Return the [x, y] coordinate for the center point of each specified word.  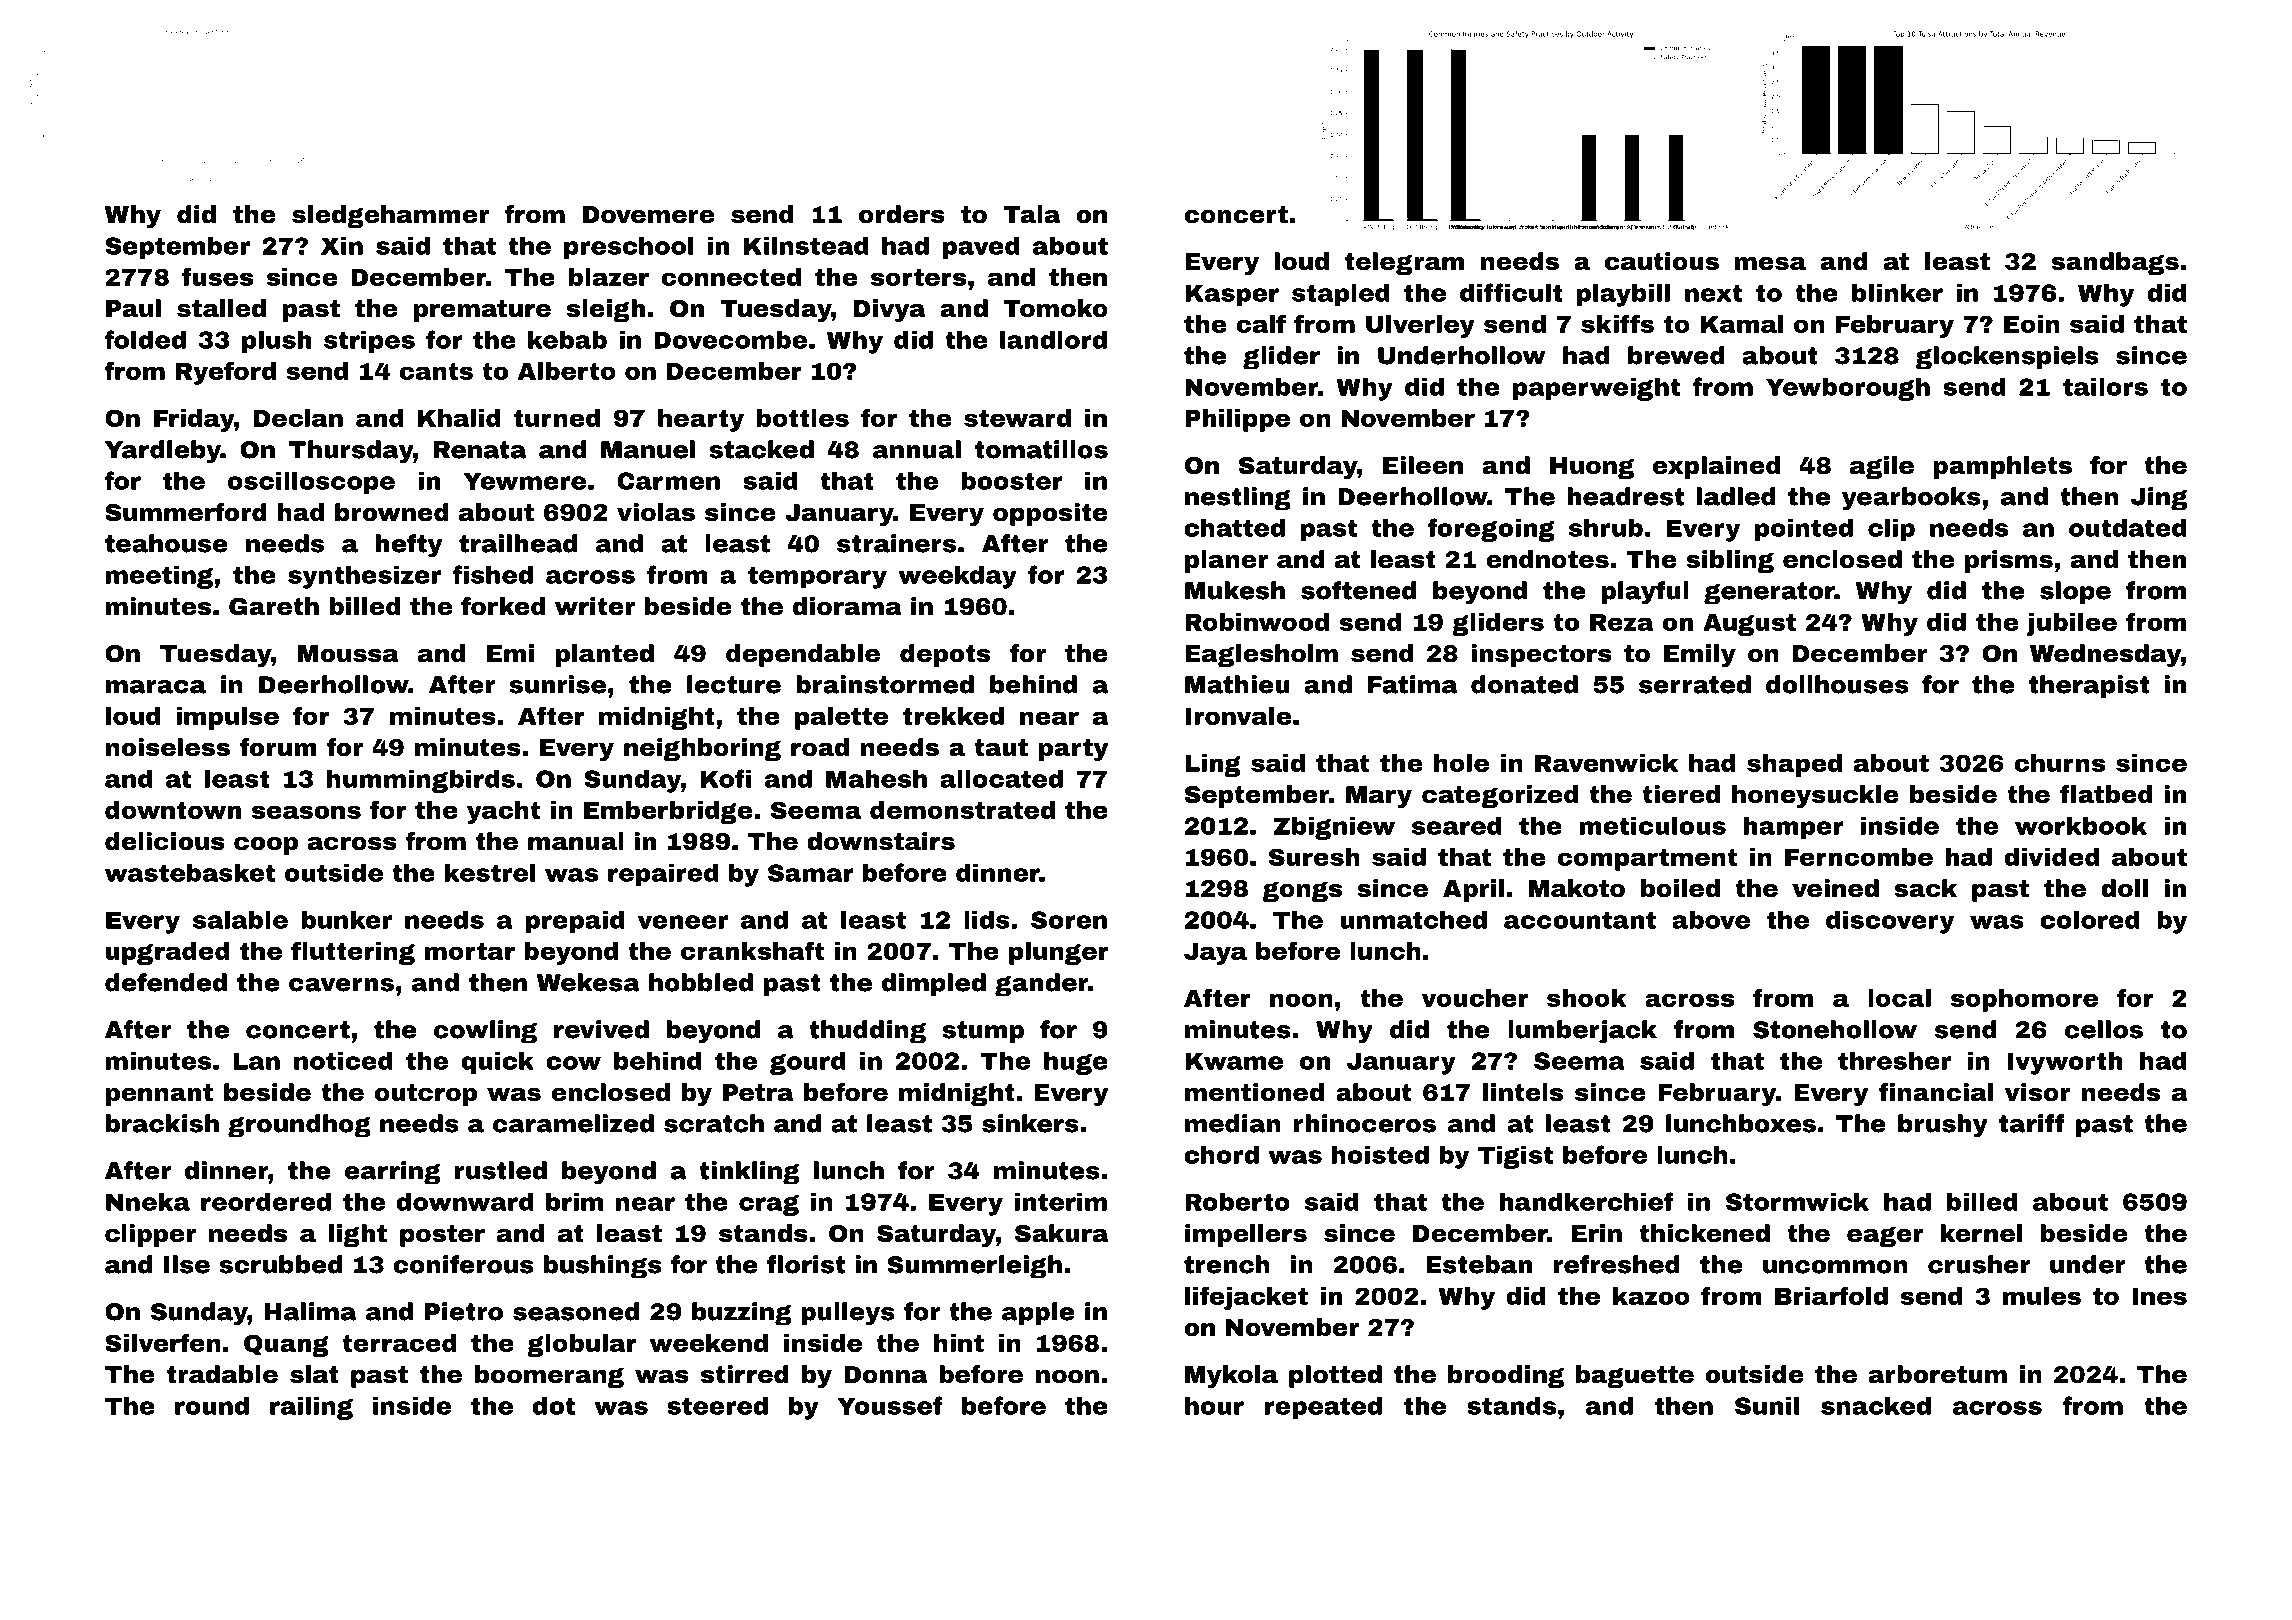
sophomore [2024, 1000]
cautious [1662, 261]
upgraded [168, 953]
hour [1214, 1405]
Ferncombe [1859, 857]
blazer [609, 277]
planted [605, 655]
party [1074, 750]
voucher [1475, 998]
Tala [1032, 214]
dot [554, 1405]
